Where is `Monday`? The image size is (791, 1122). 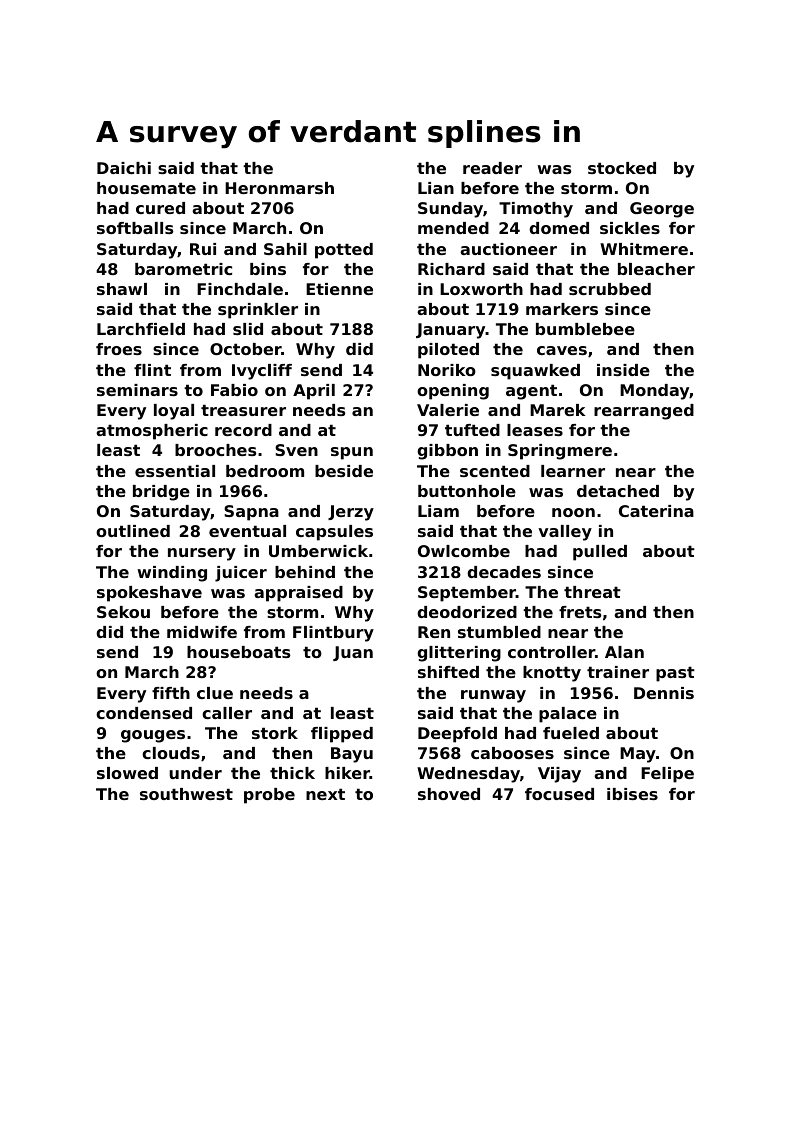
Monday is located at coordinates (655, 392).
